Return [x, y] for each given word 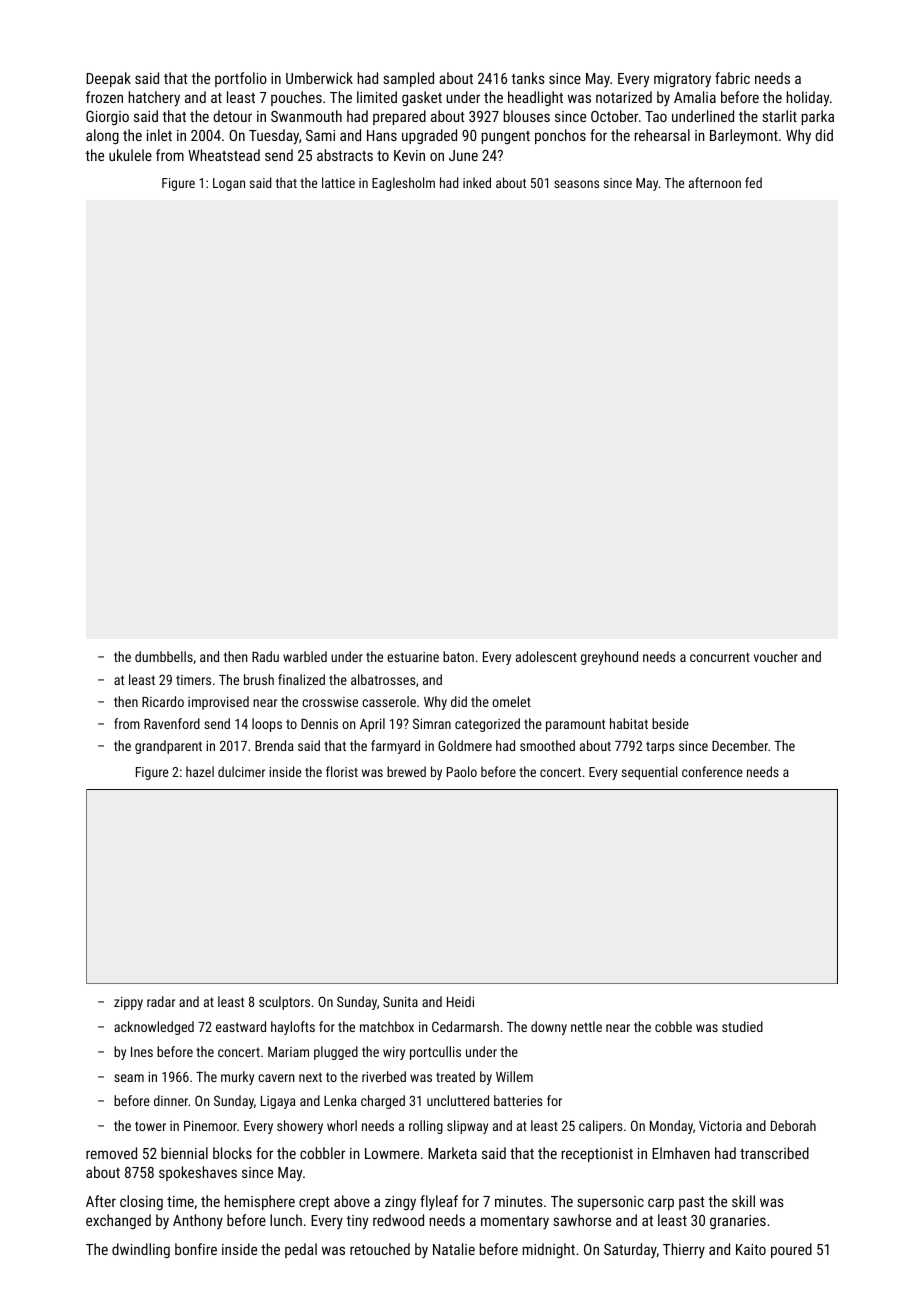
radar [161, 1001]
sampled [408, 79]
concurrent [720, 657]
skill [743, 1201]
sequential [649, 773]
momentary [515, 1223]
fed [753, 182]
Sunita [400, 1001]
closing [141, 1202]
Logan [229, 184]
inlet [159, 135]
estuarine [413, 657]
